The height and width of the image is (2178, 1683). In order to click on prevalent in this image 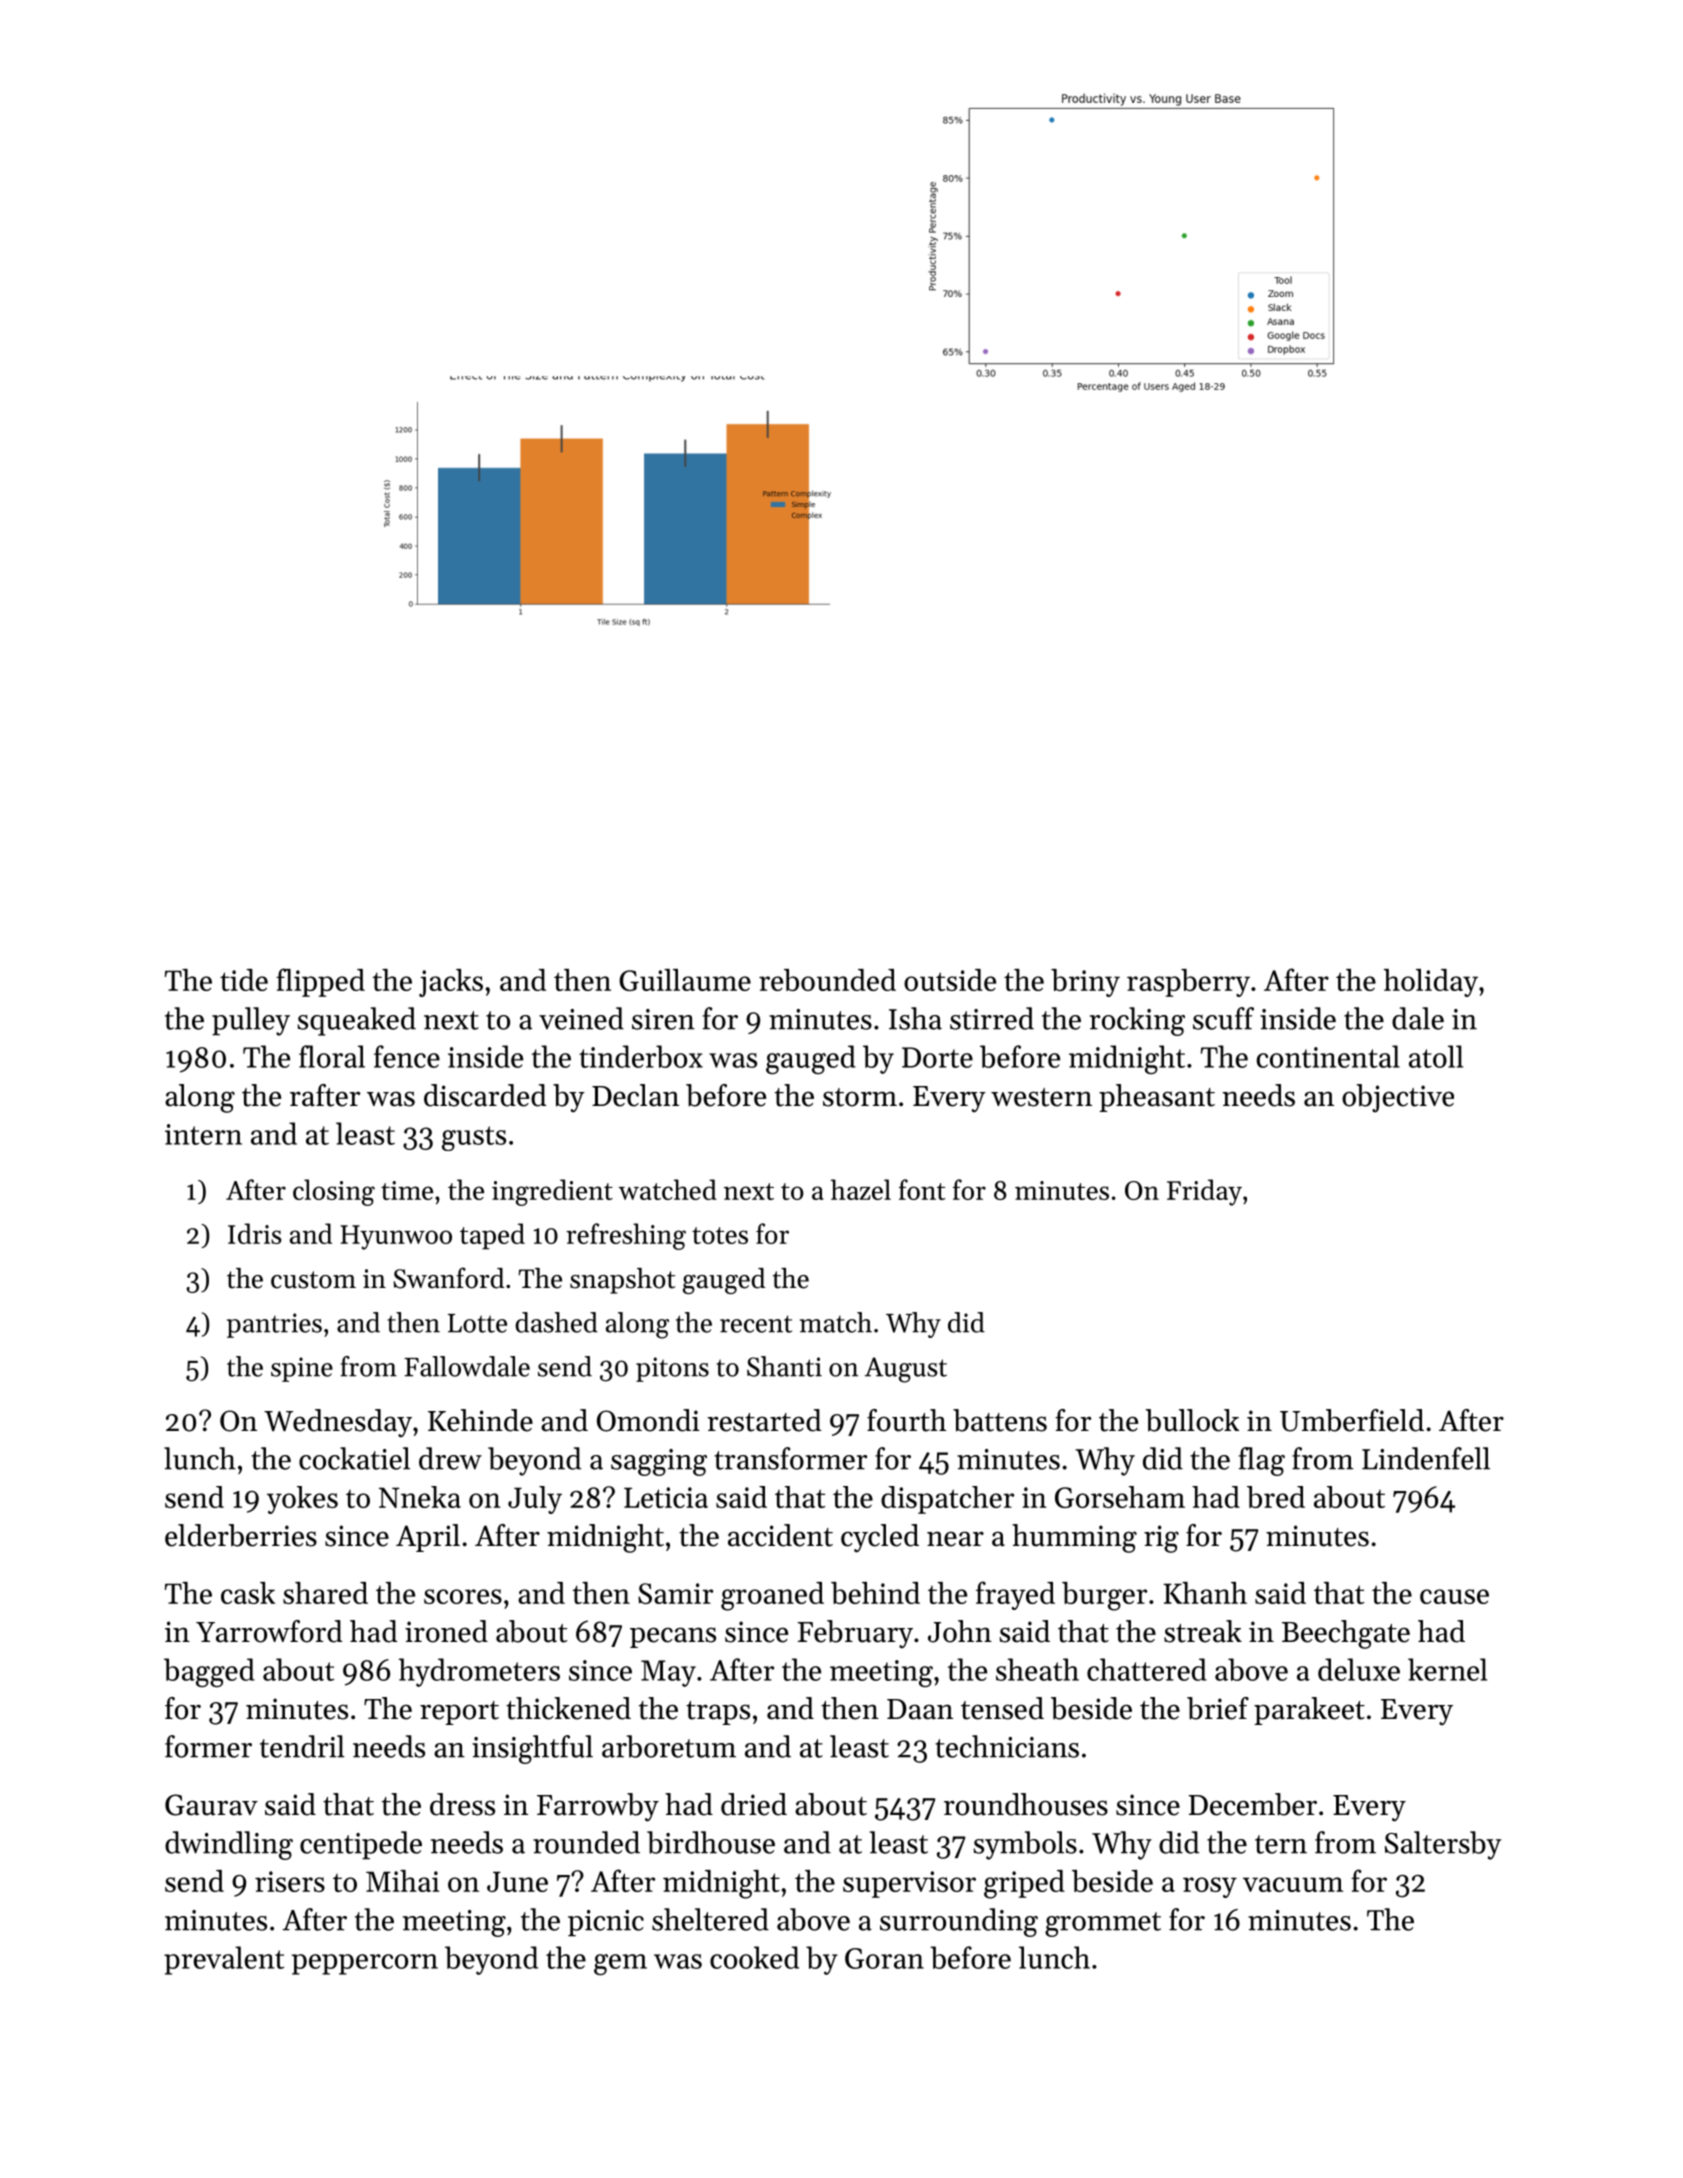, I will do `click(224, 1960)`.
